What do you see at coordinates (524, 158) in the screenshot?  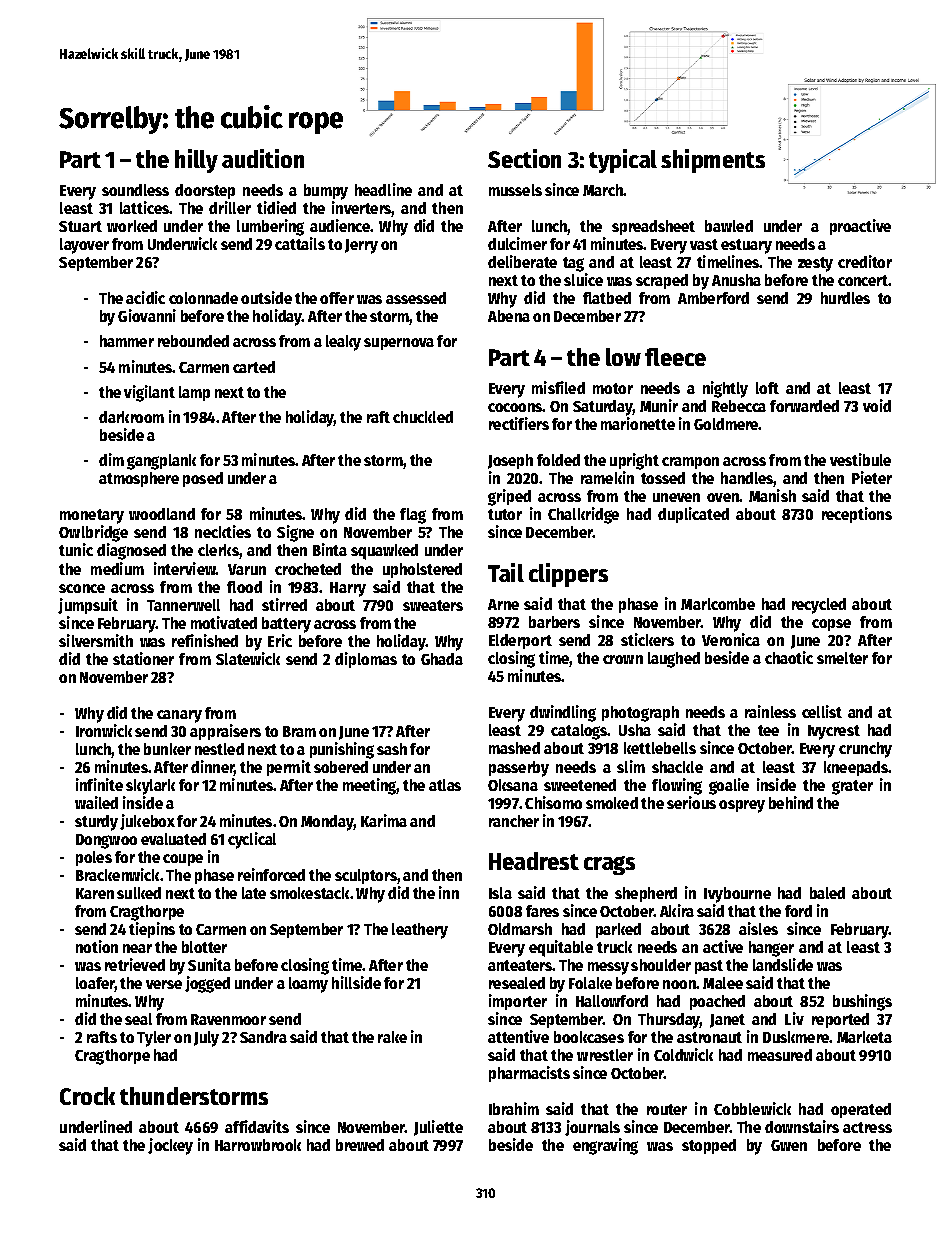 I see `Section` at bounding box center [524, 158].
